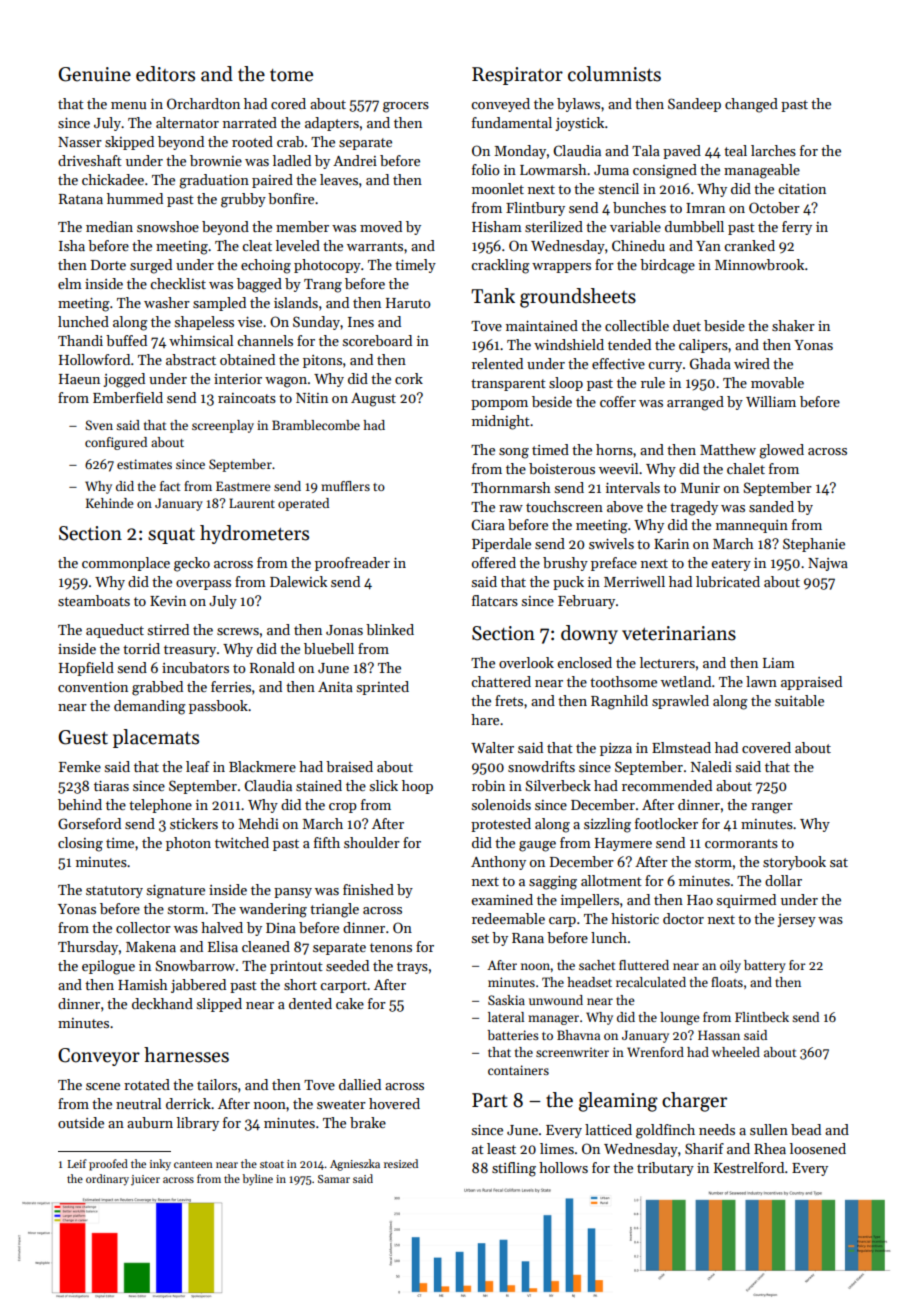 The width and height of the page is (908, 1316). I want to click on offered, so click(494, 562).
